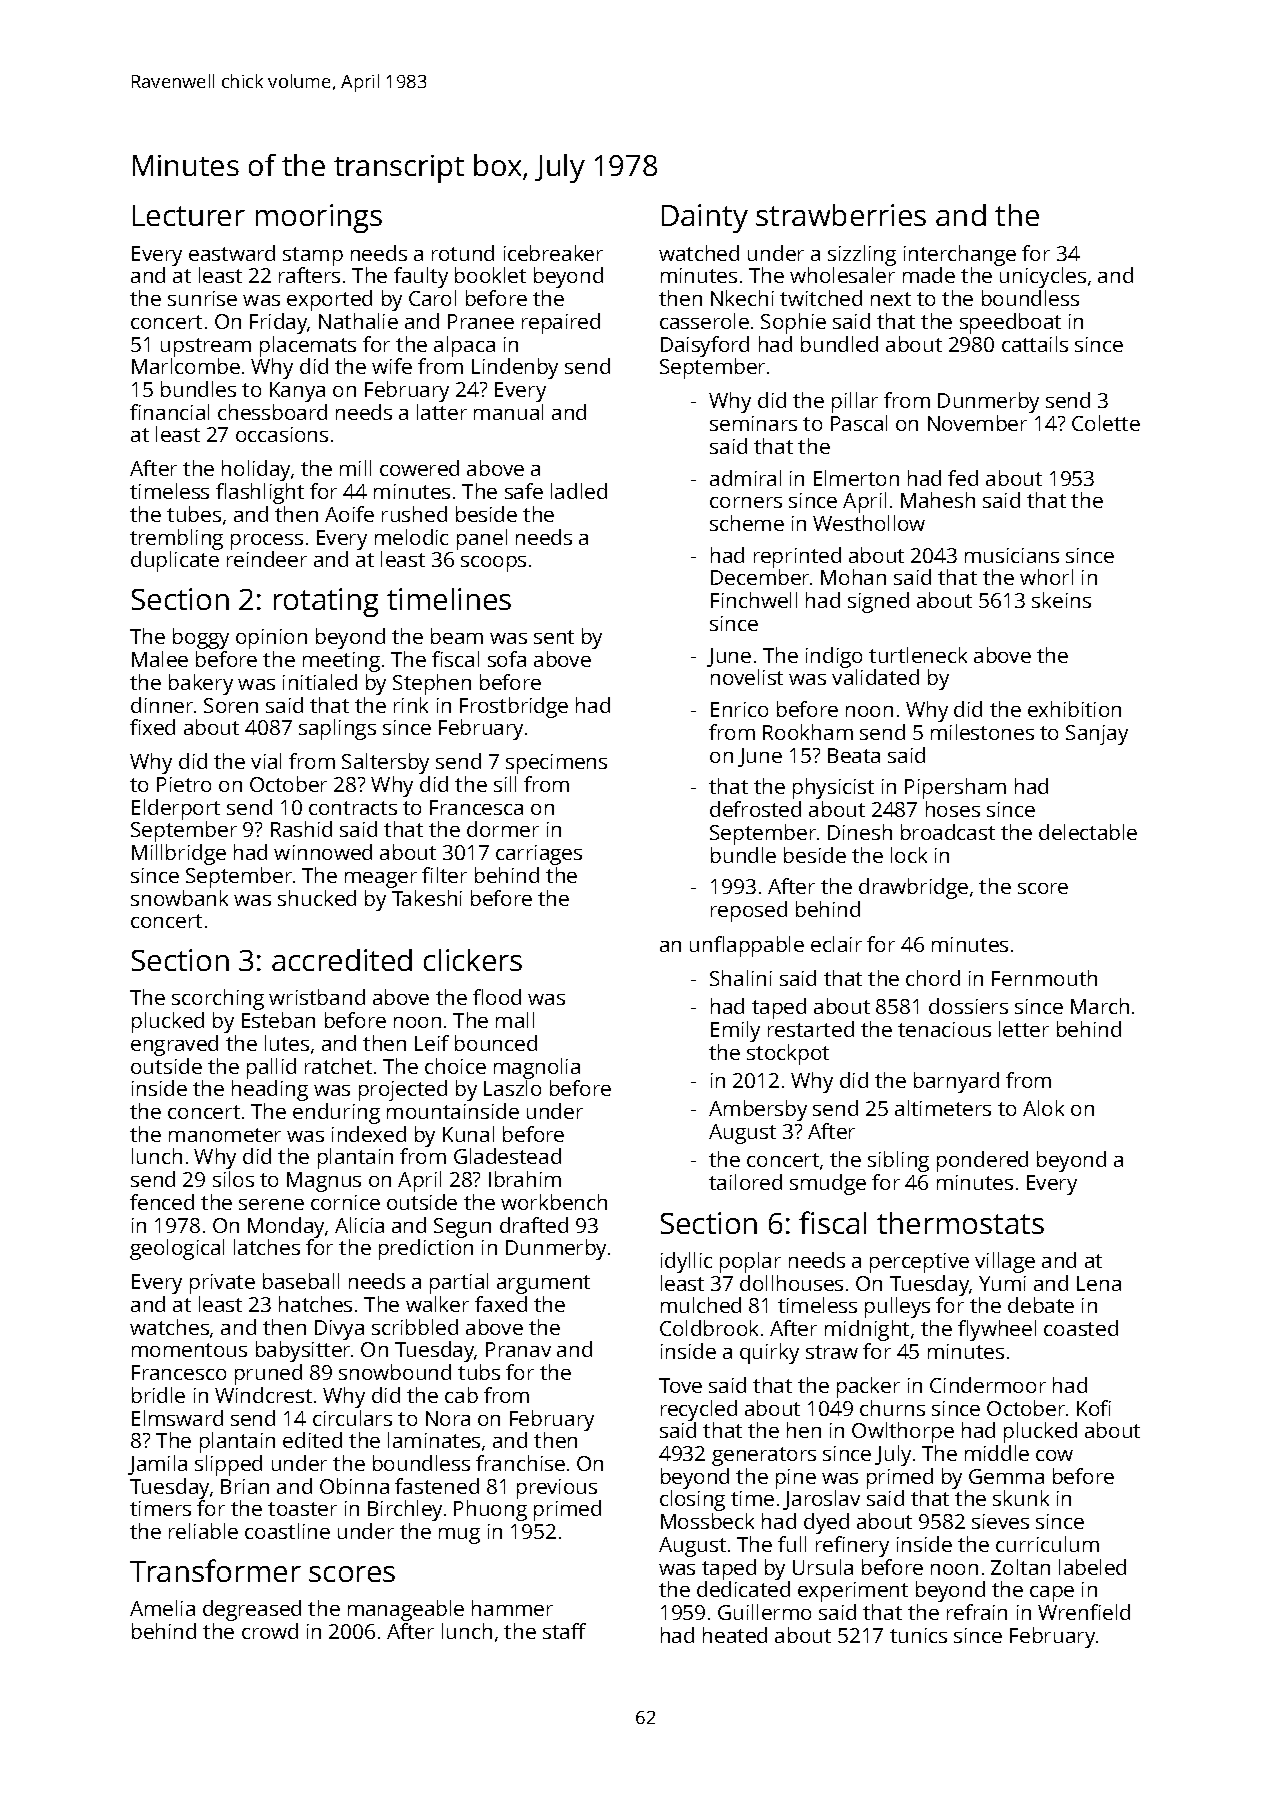 The image size is (1272, 1799). What do you see at coordinates (564, 1631) in the image?
I see `staff` at bounding box center [564, 1631].
